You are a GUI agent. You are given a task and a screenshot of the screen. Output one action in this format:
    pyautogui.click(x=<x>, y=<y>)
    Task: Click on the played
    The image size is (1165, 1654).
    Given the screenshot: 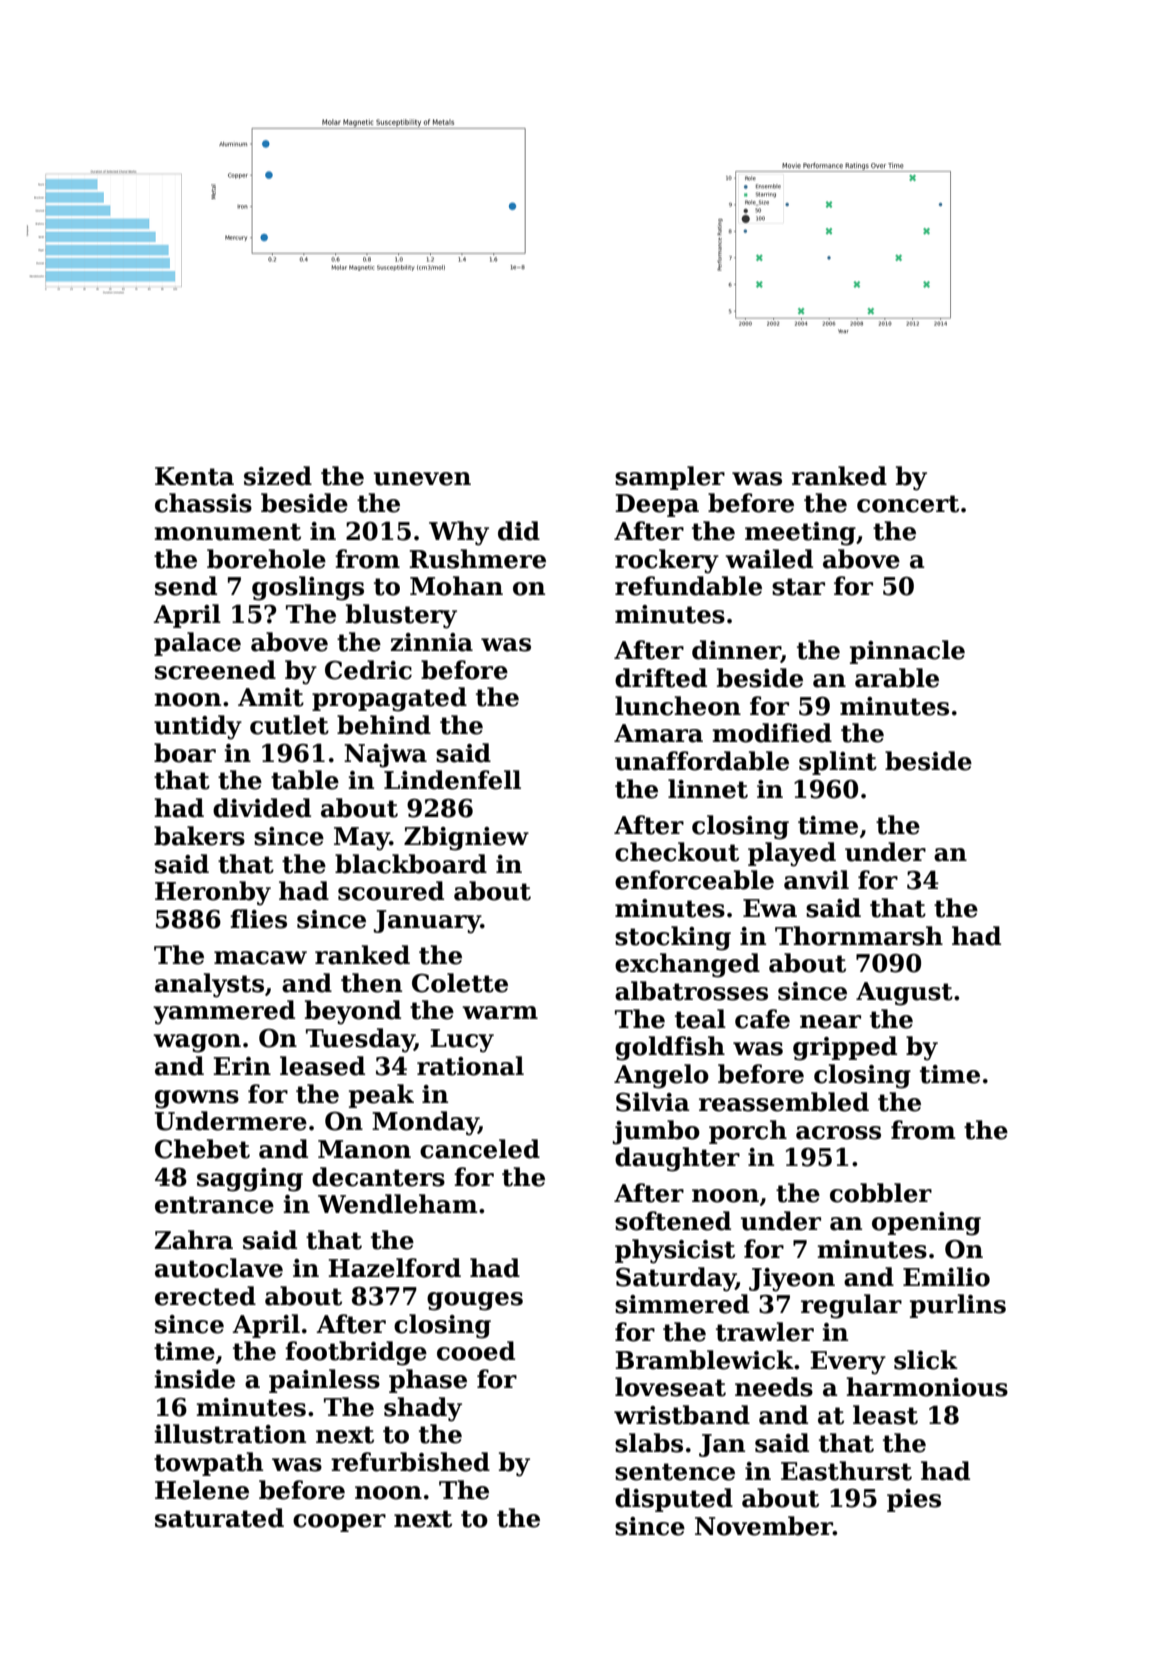 What is the action you would take?
    pyautogui.click(x=792, y=854)
